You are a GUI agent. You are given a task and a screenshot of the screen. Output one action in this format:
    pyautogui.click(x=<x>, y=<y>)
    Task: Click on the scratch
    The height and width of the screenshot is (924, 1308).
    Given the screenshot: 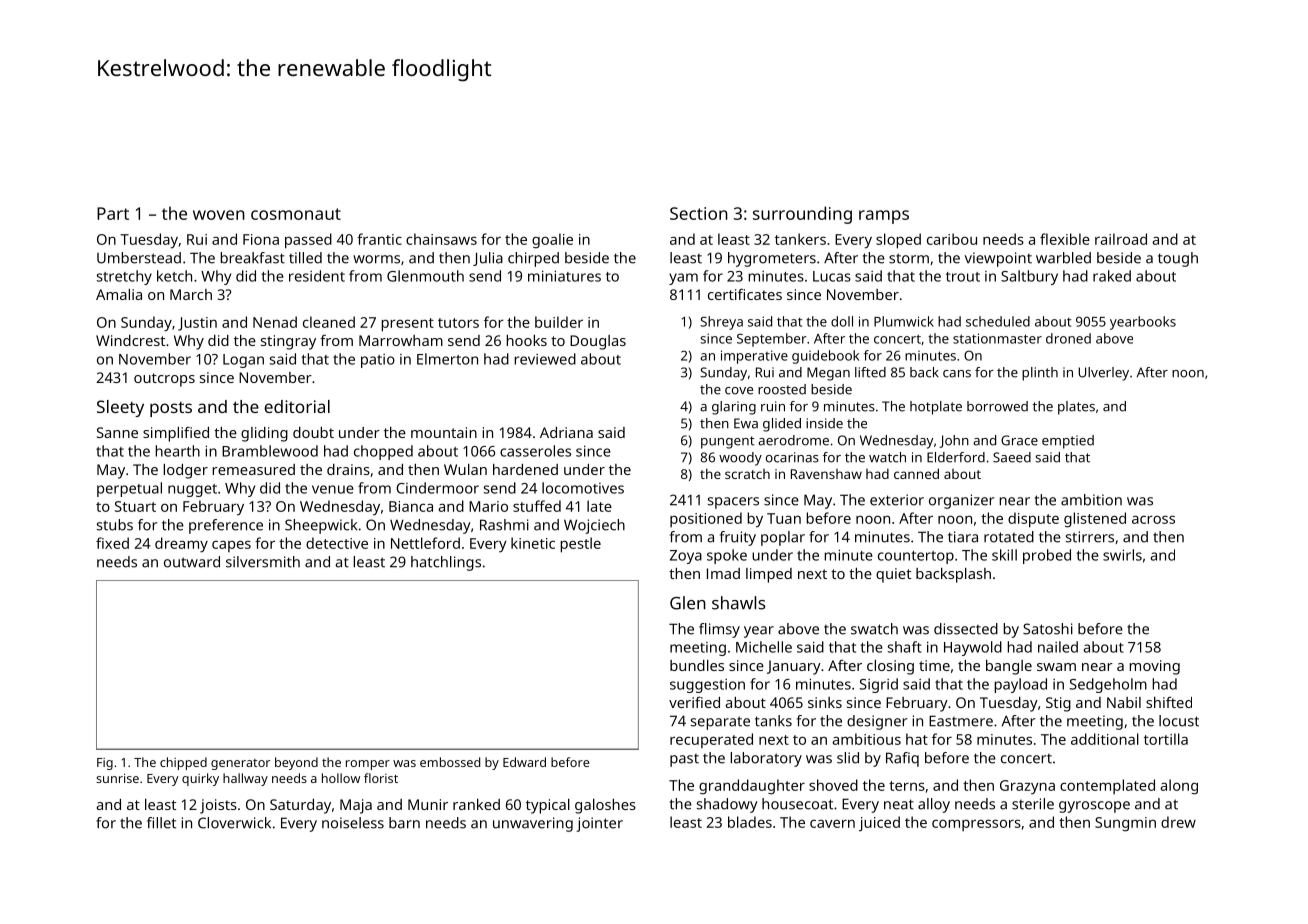 What is the action you would take?
    pyautogui.click(x=747, y=474)
